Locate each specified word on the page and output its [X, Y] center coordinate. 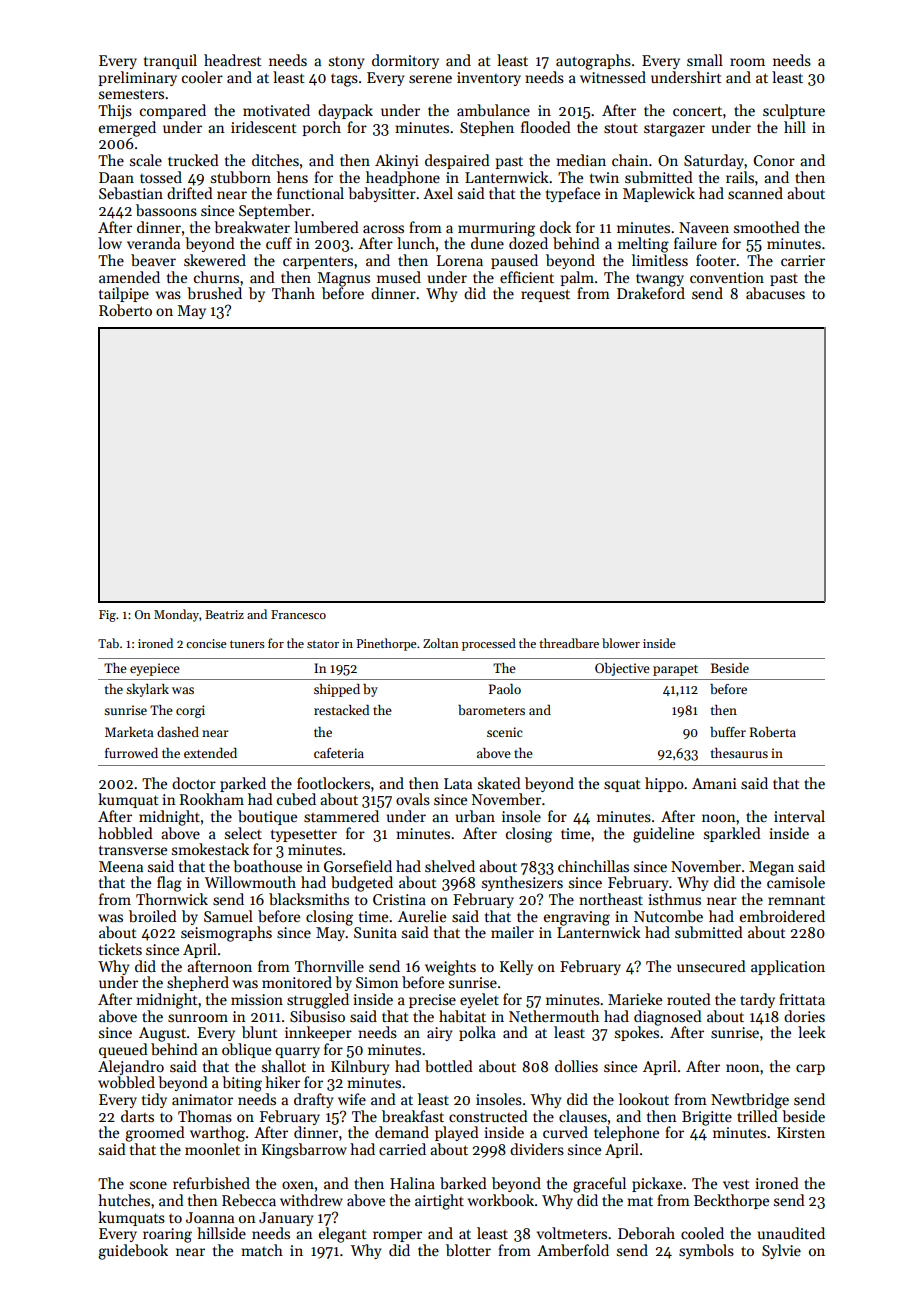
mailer [512, 932]
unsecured [711, 966]
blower [621, 643]
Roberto [125, 310]
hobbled [125, 833]
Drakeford [651, 293]
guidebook [133, 1252]
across [383, 229]
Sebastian [131, 193]
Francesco [298, 614]
